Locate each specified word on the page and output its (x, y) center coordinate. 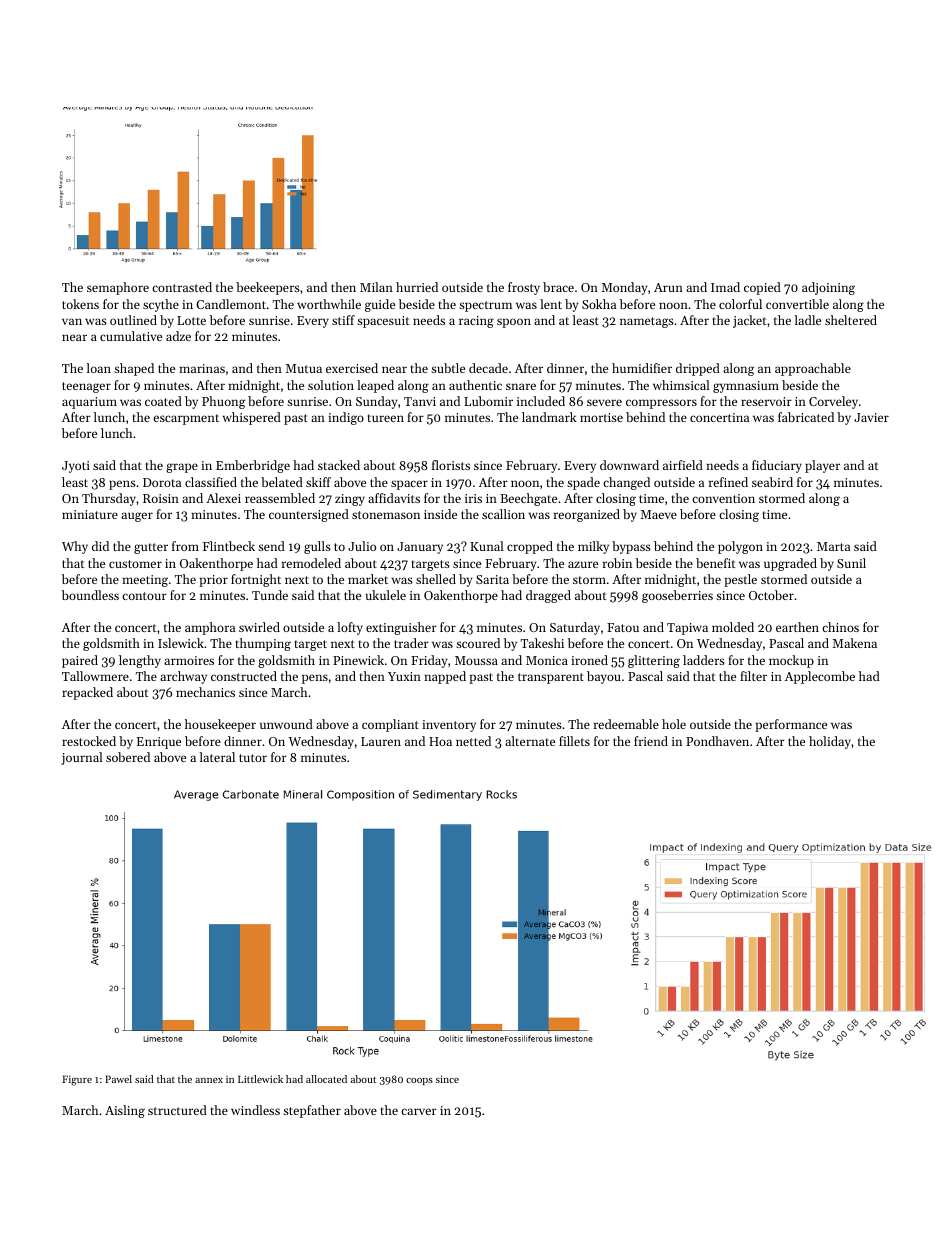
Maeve (659, 514)
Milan (376, 287)
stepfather (312, 1111)
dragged (548, 596)
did (100, 546)
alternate (530, 741)
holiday (830, 742)
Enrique (159, 743)
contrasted (182, 287)
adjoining (828, 288)
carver (419, 1111)
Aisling (125, 1111)
